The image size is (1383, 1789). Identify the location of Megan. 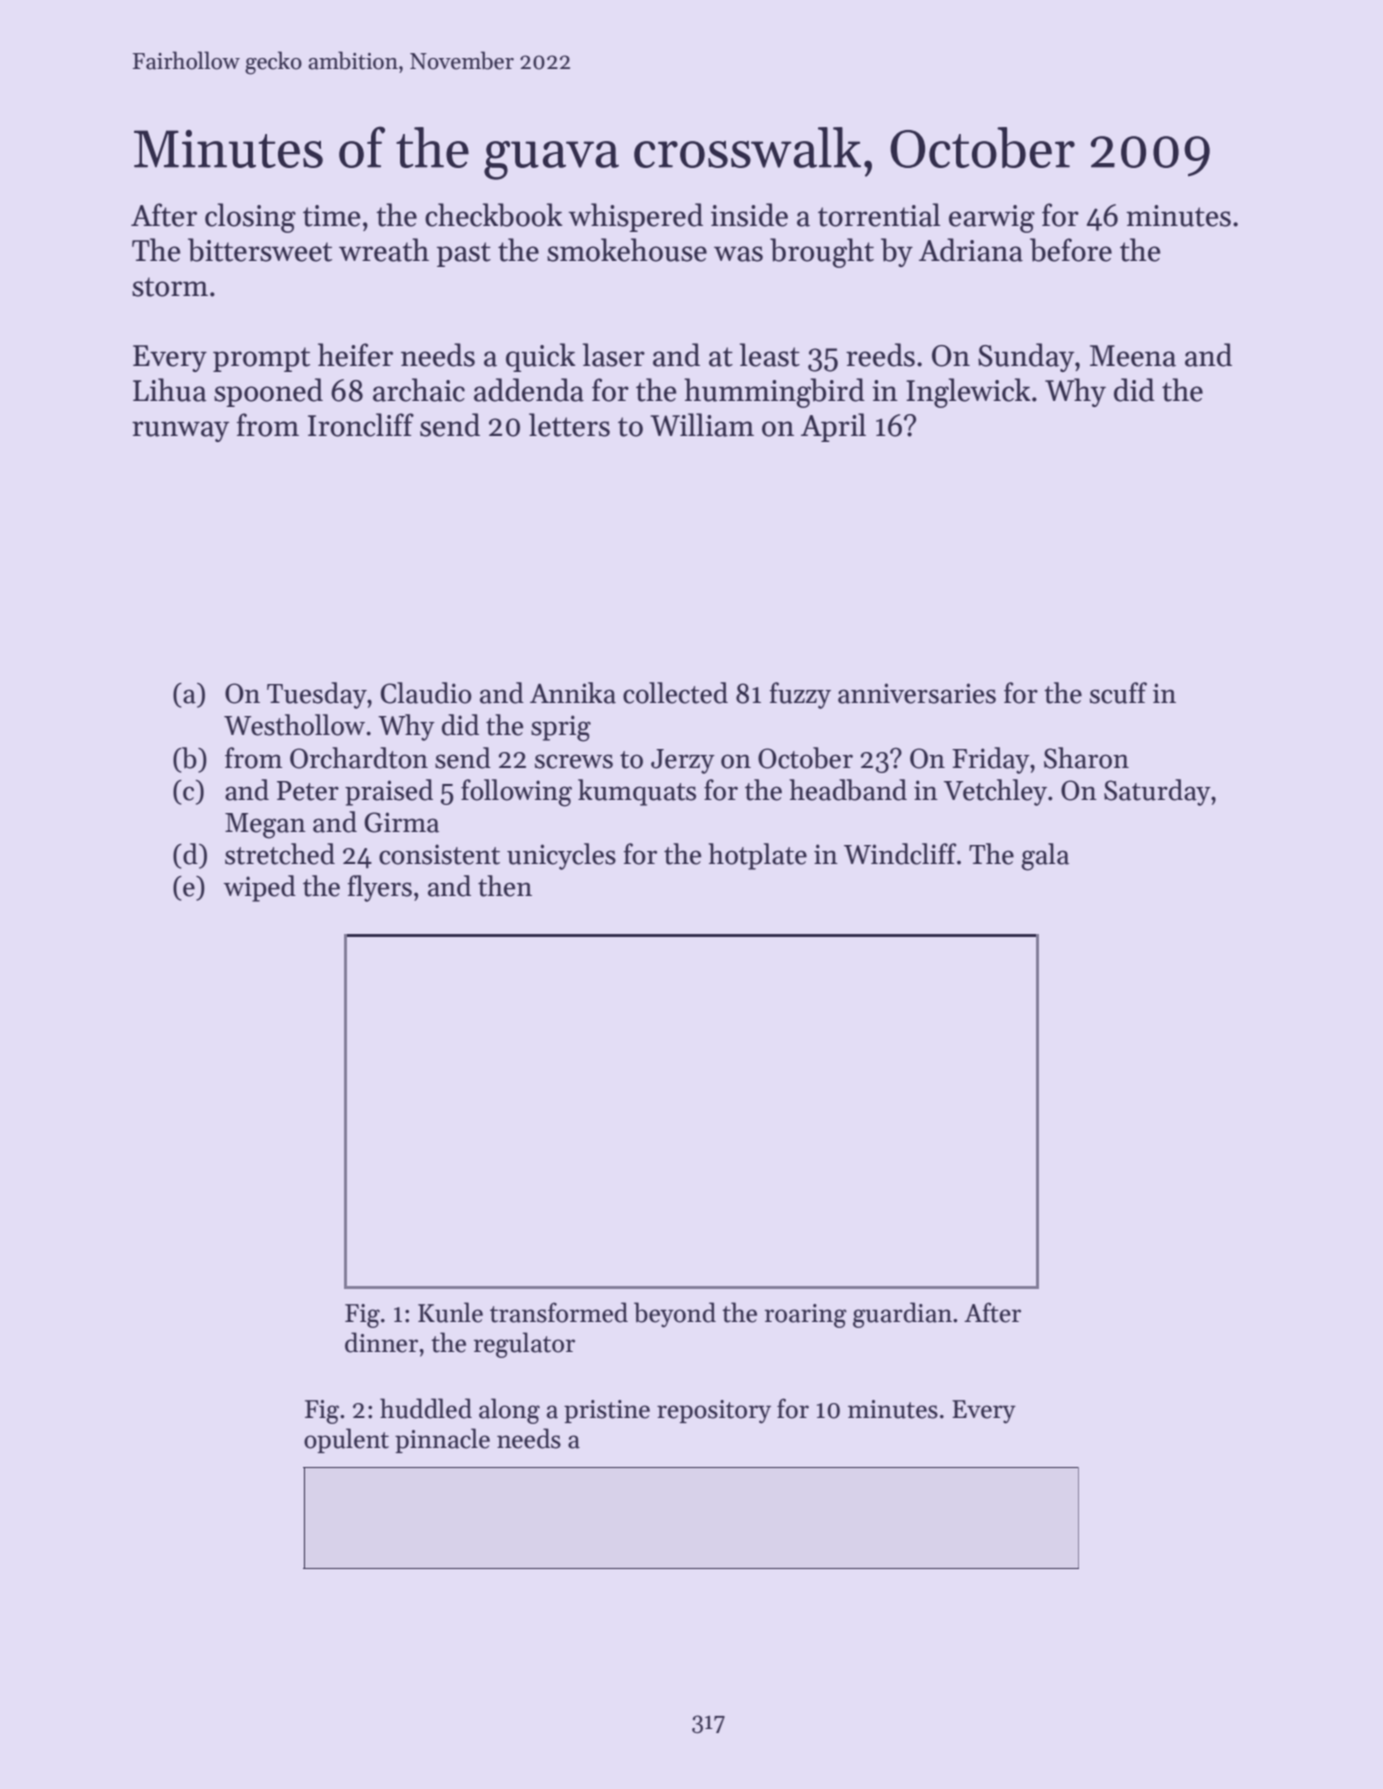
(265, 826).
